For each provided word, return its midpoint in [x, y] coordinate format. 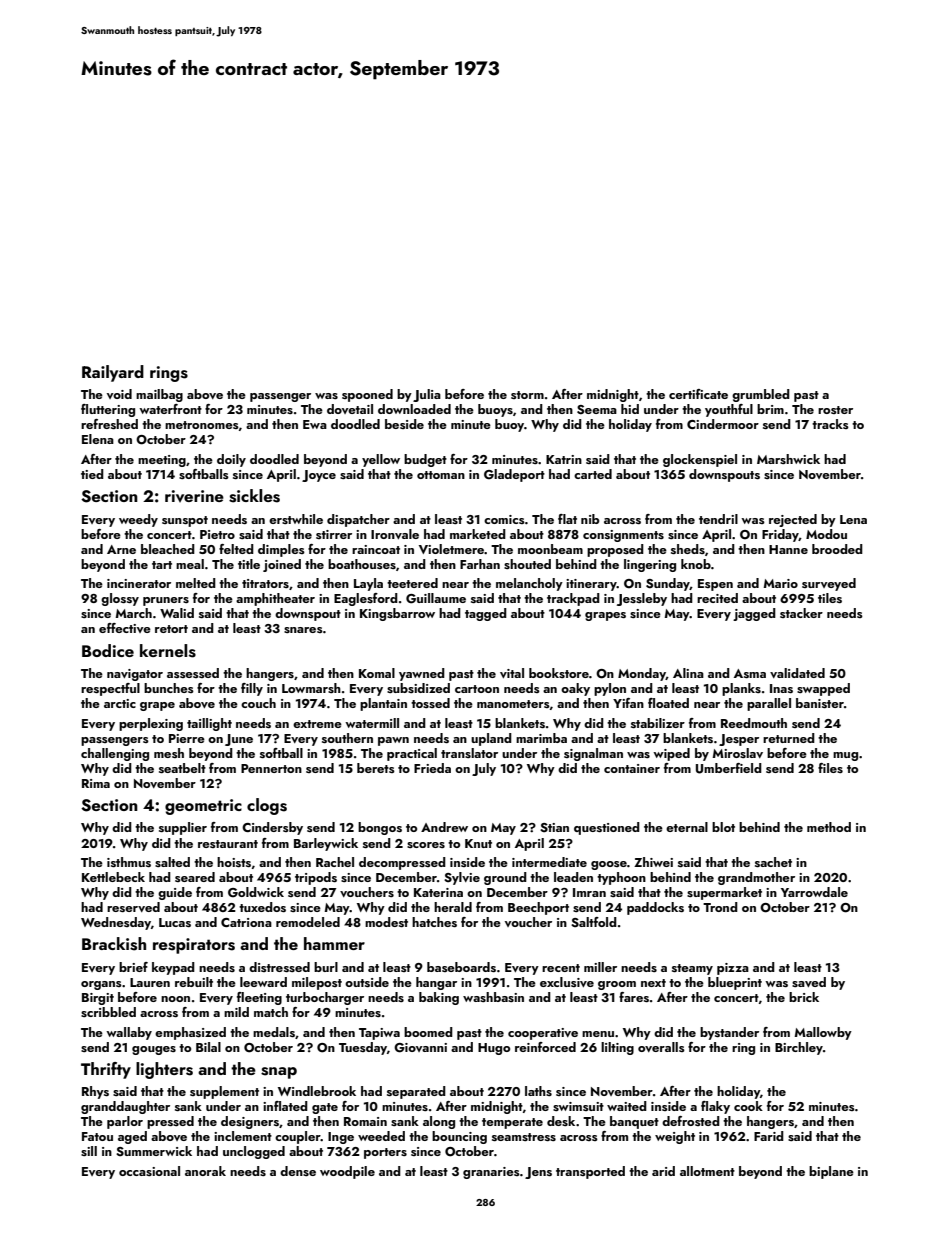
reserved [133, 907]
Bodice [108, 650]
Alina [688, 673]
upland [491, 739]
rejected [793, 520]
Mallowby [823, 1033]
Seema [597, 410]
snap [279, 1073]
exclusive [567, 982]
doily [231, 460]
